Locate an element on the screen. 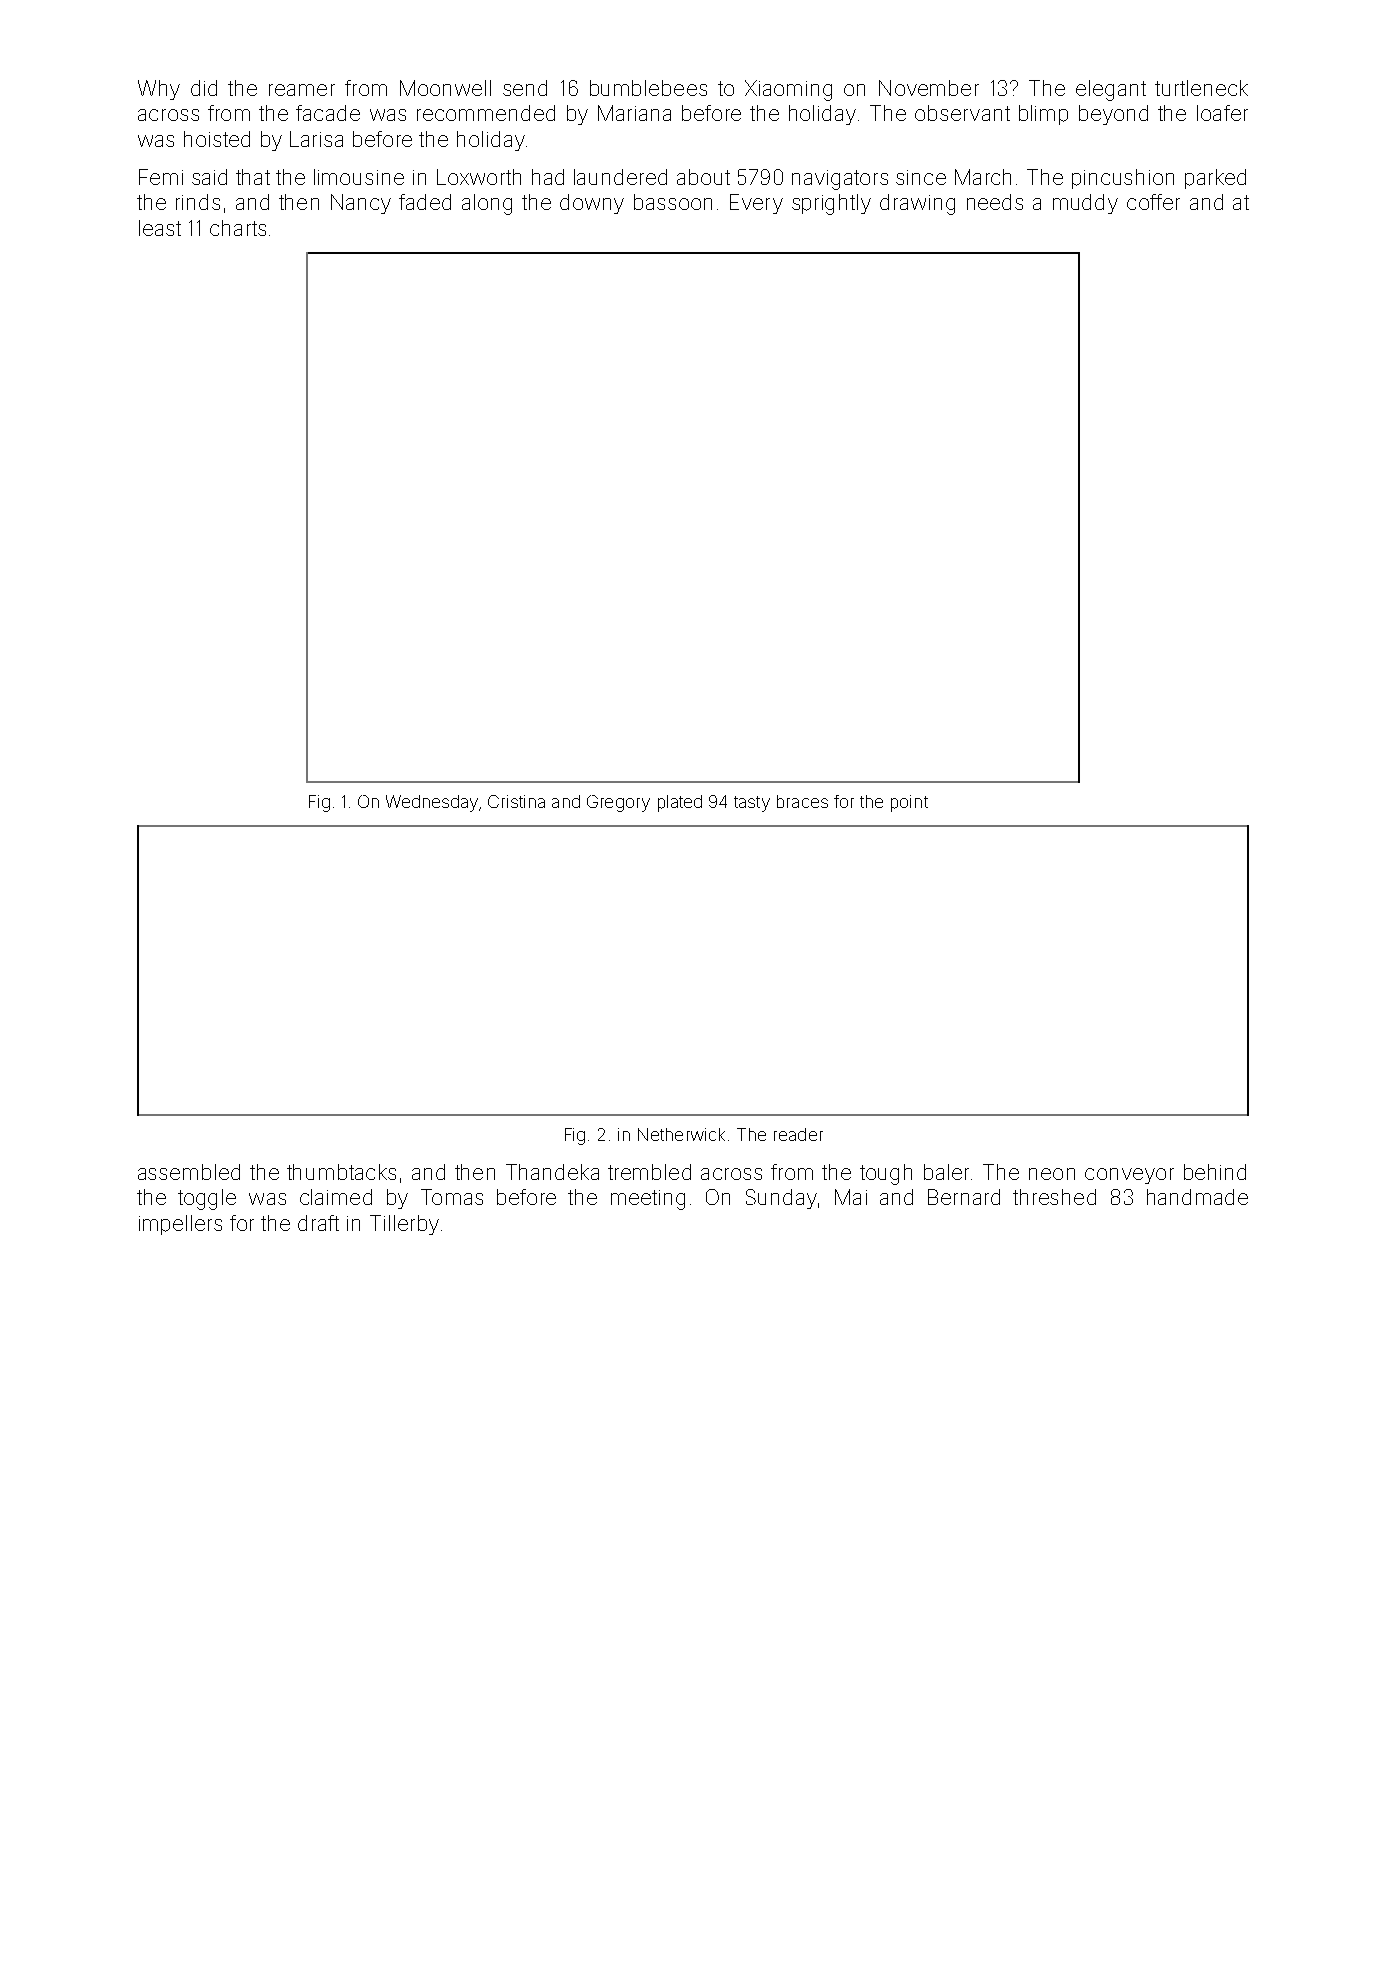  charts is located at coordinates (238, 228).
